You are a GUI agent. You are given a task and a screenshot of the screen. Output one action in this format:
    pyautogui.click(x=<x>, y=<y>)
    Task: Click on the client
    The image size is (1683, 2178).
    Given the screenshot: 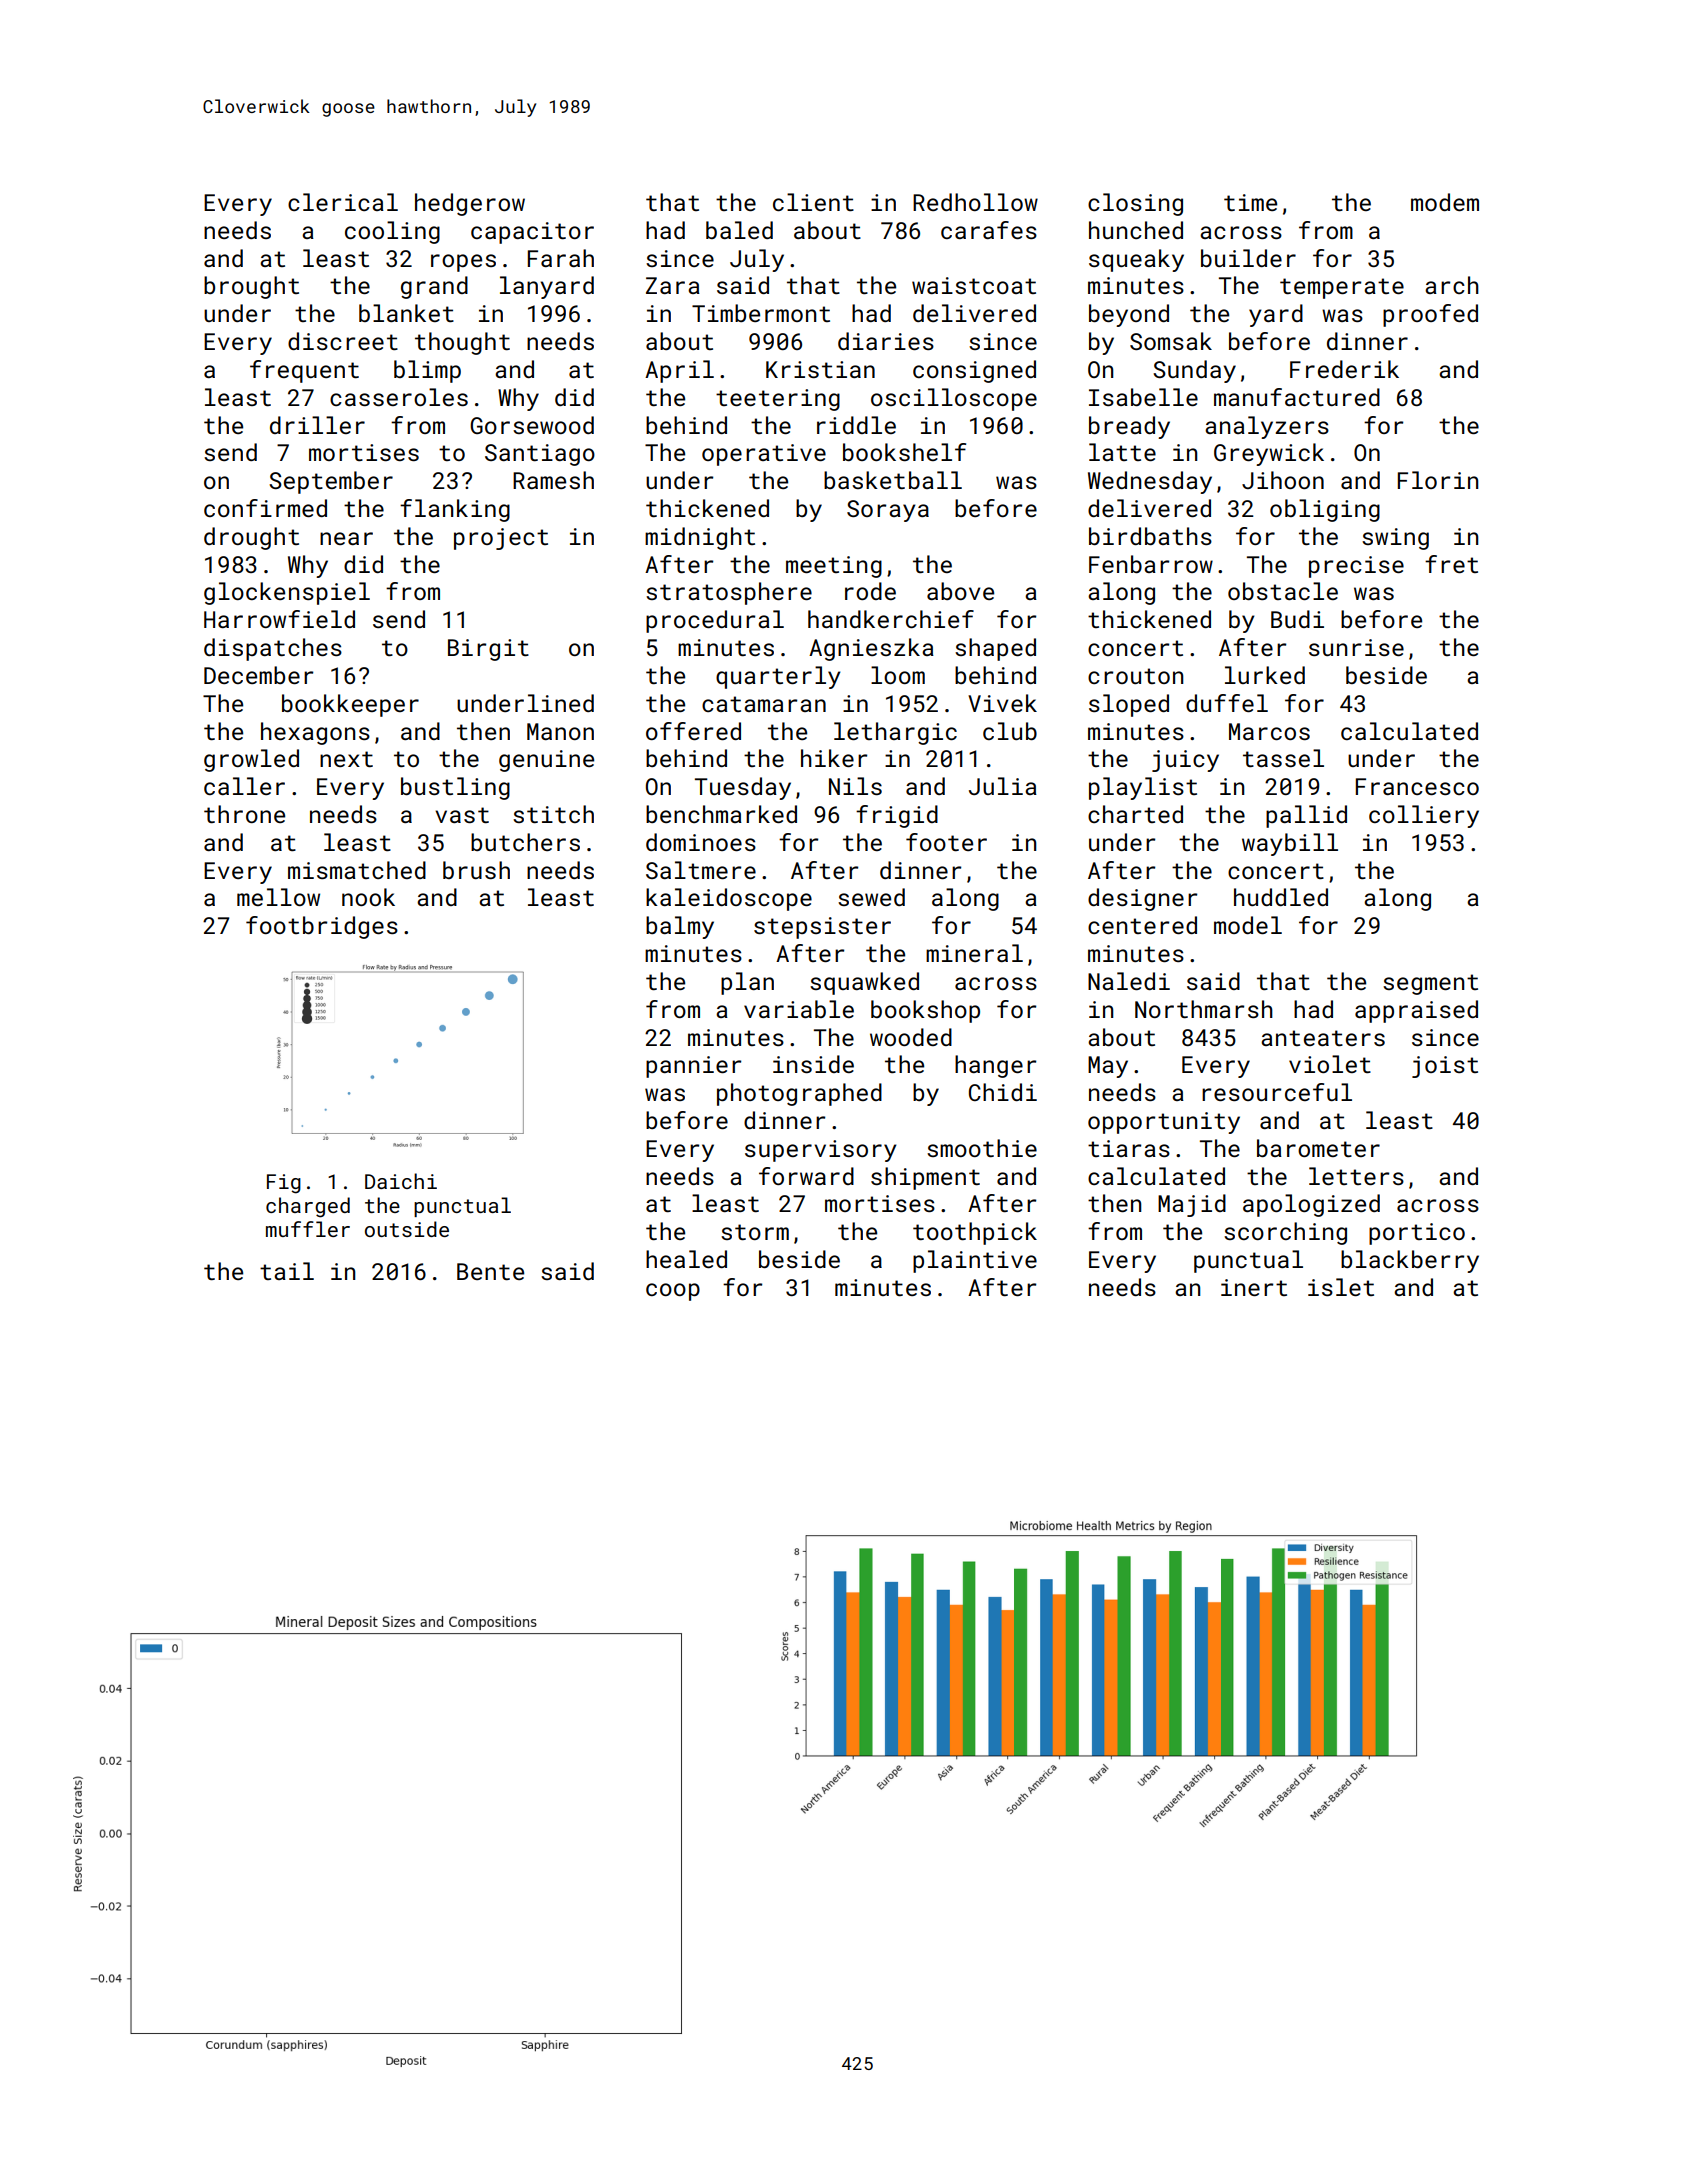 What is the action you would take?
    pyautogui.click(x=813, y=202)
